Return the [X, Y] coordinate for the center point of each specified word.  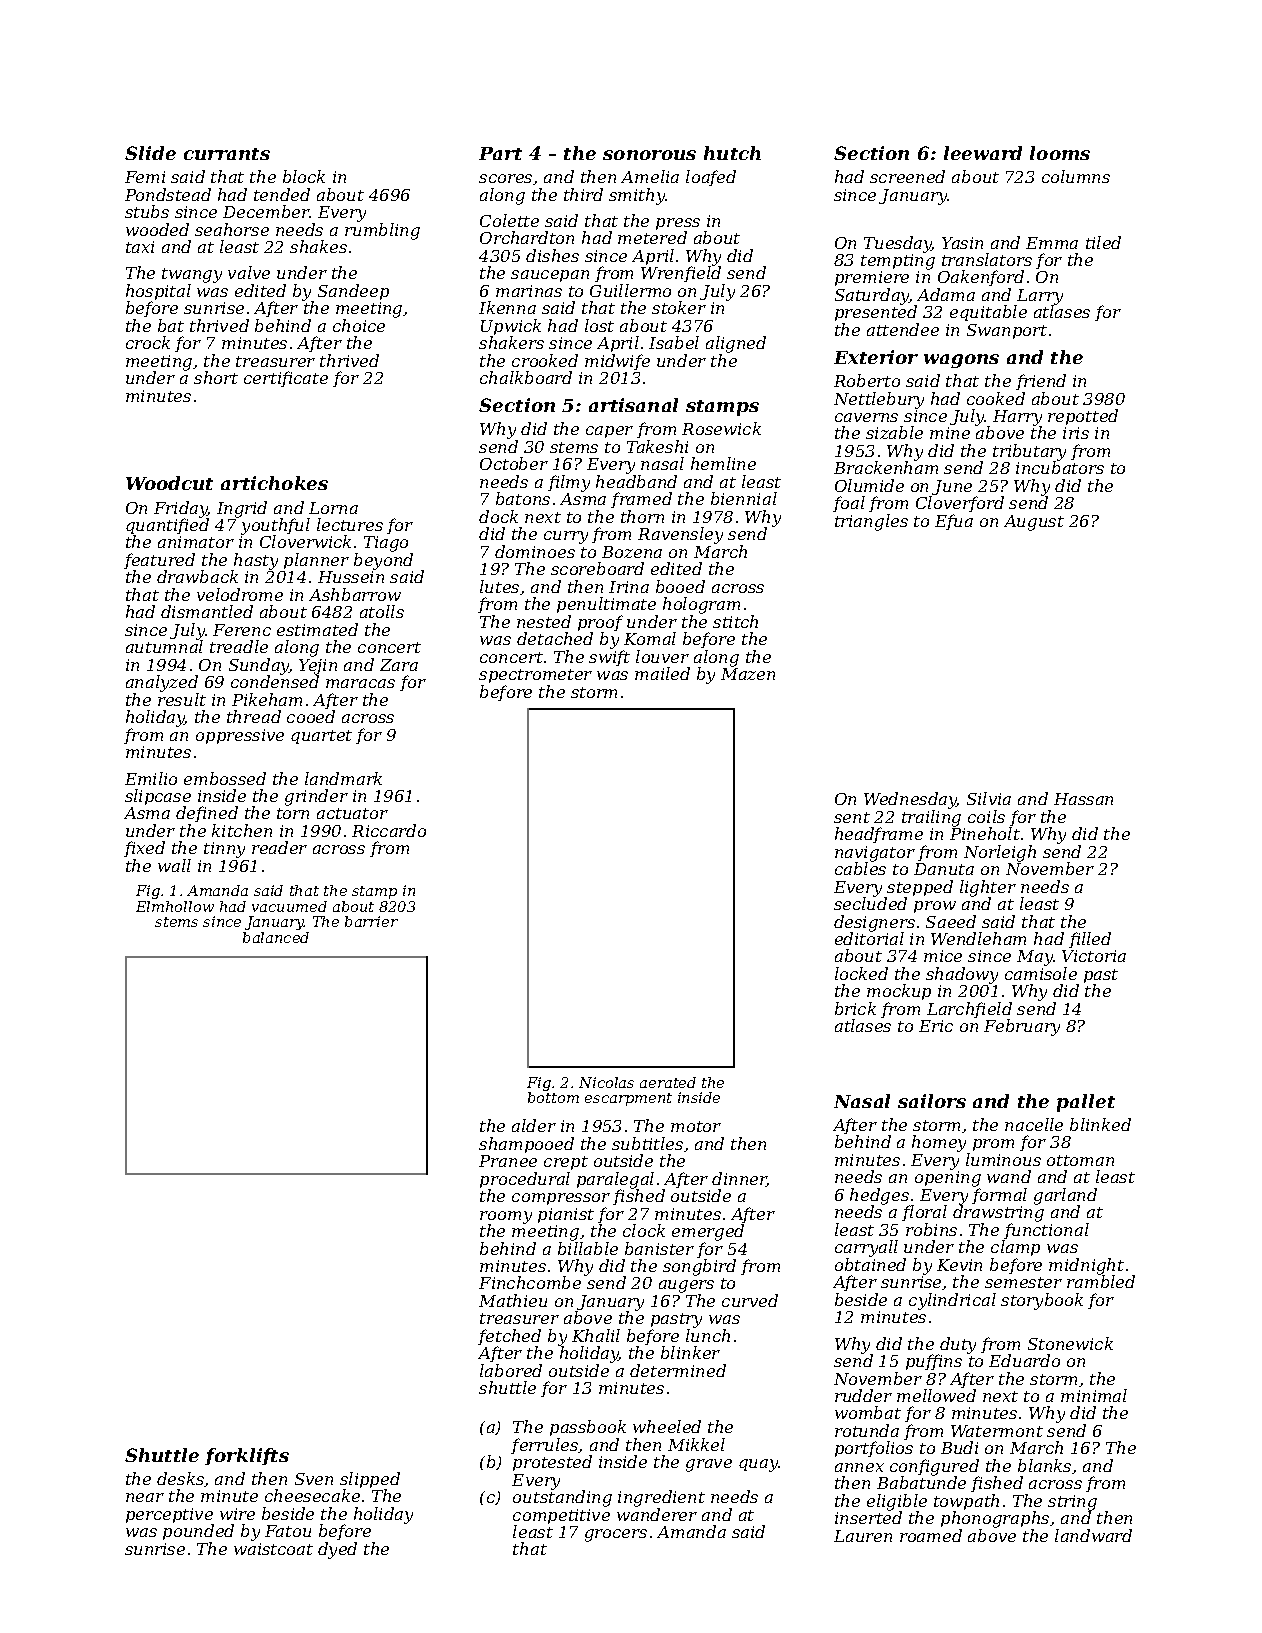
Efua [954, 522]
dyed [337, 1550]
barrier [371, 921]
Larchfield [969, 1011]
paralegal [615, 1180]
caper [609, 432]
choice [359, 325]
